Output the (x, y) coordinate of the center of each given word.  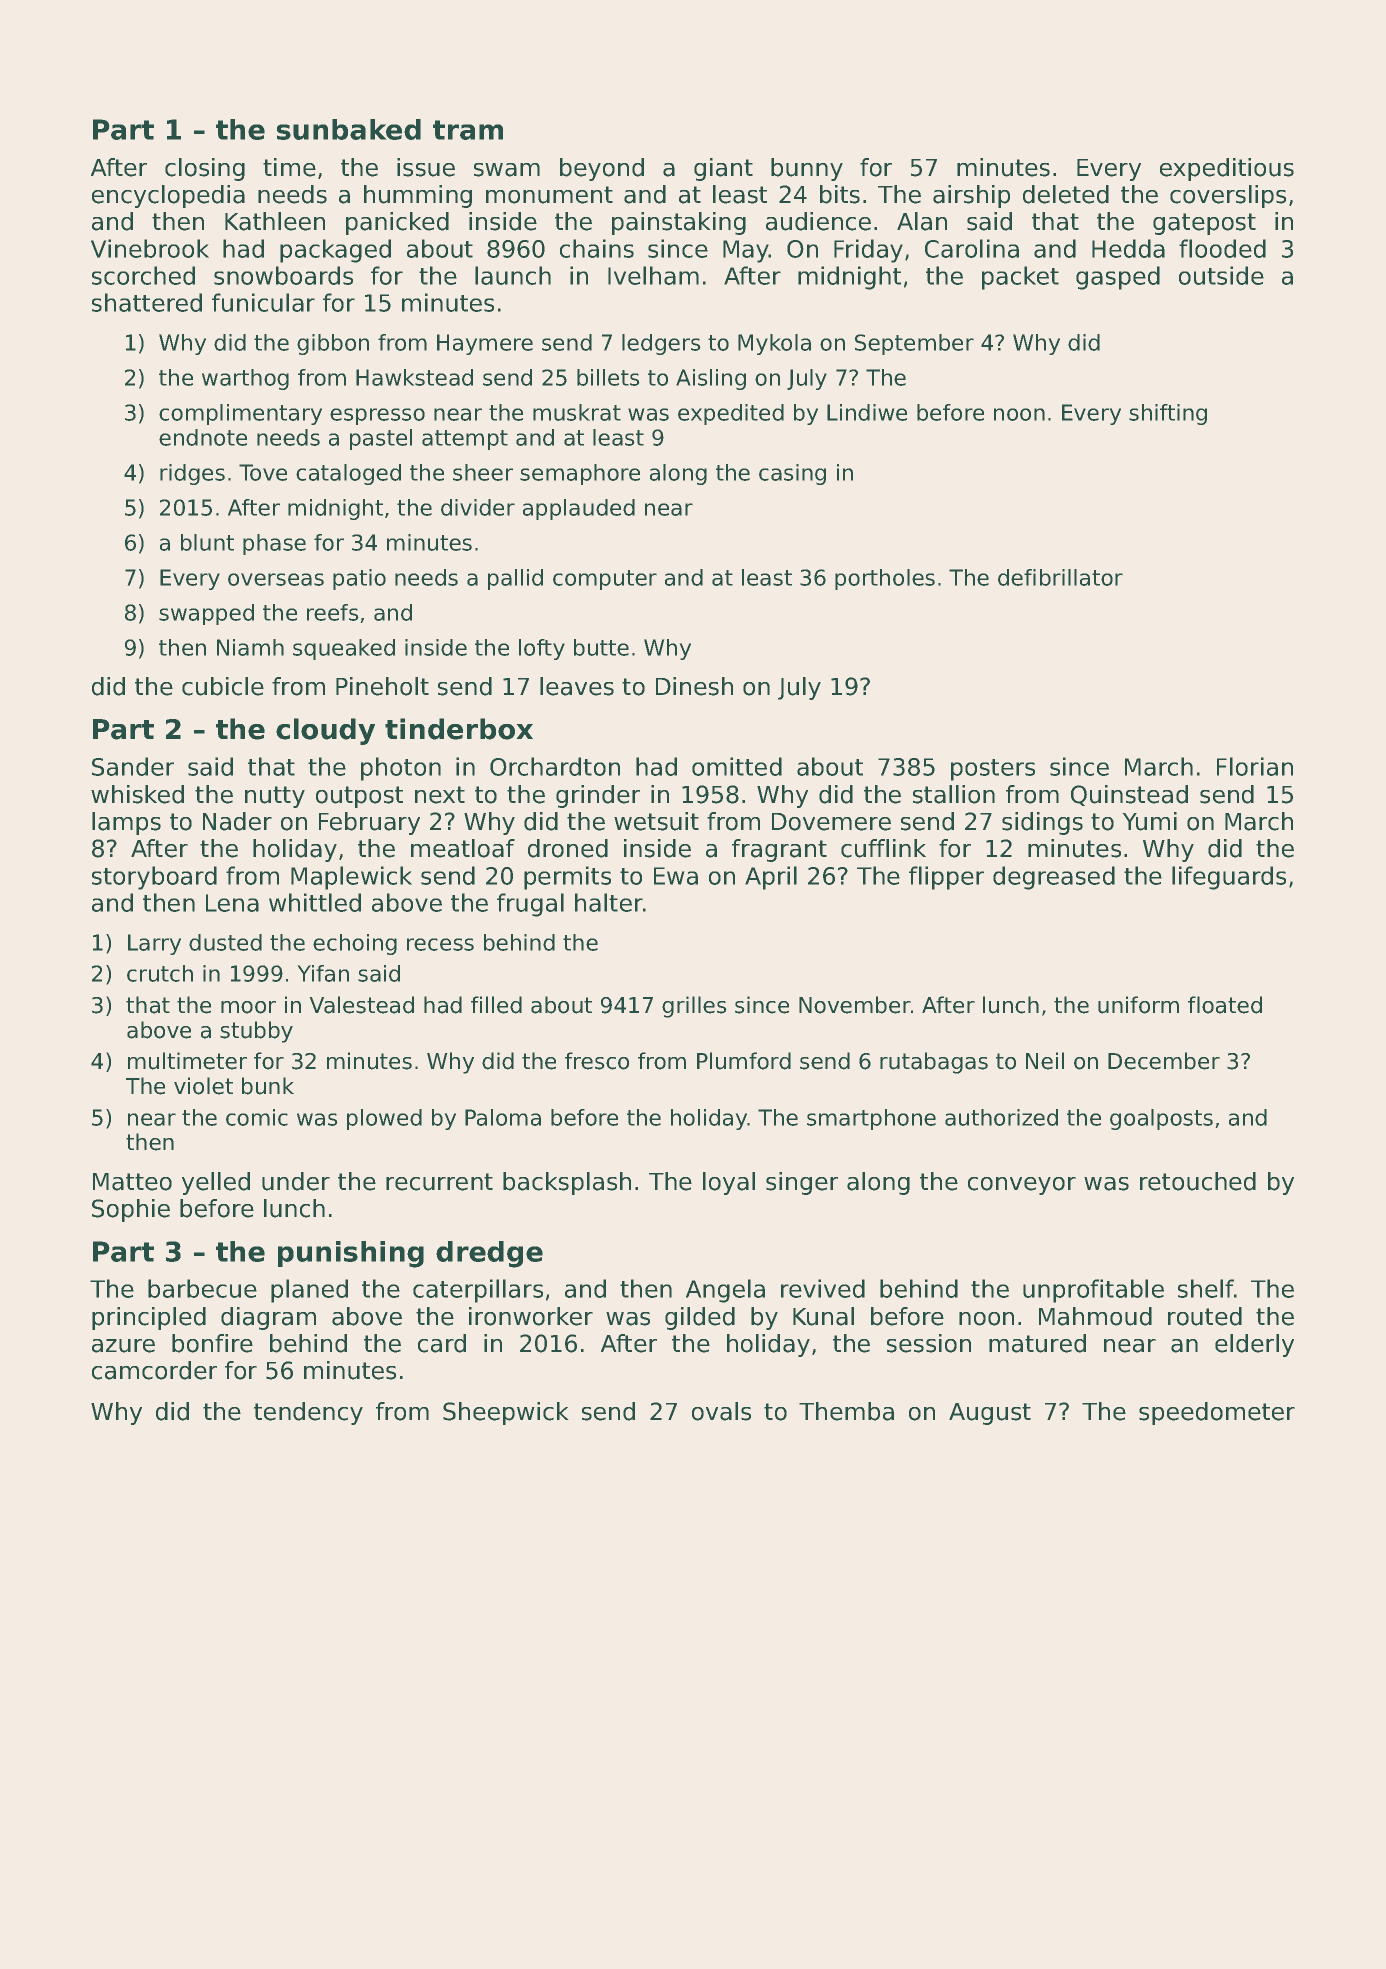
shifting (1168, 414)
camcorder (154, 1370)
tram (468, 130)
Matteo (132, 1182)
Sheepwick (506, 1413)
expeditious (1227, 169)
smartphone (871, 1119)
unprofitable (1093, 1291)
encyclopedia (168, 196)
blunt (207, 542)
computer (605, 580)
